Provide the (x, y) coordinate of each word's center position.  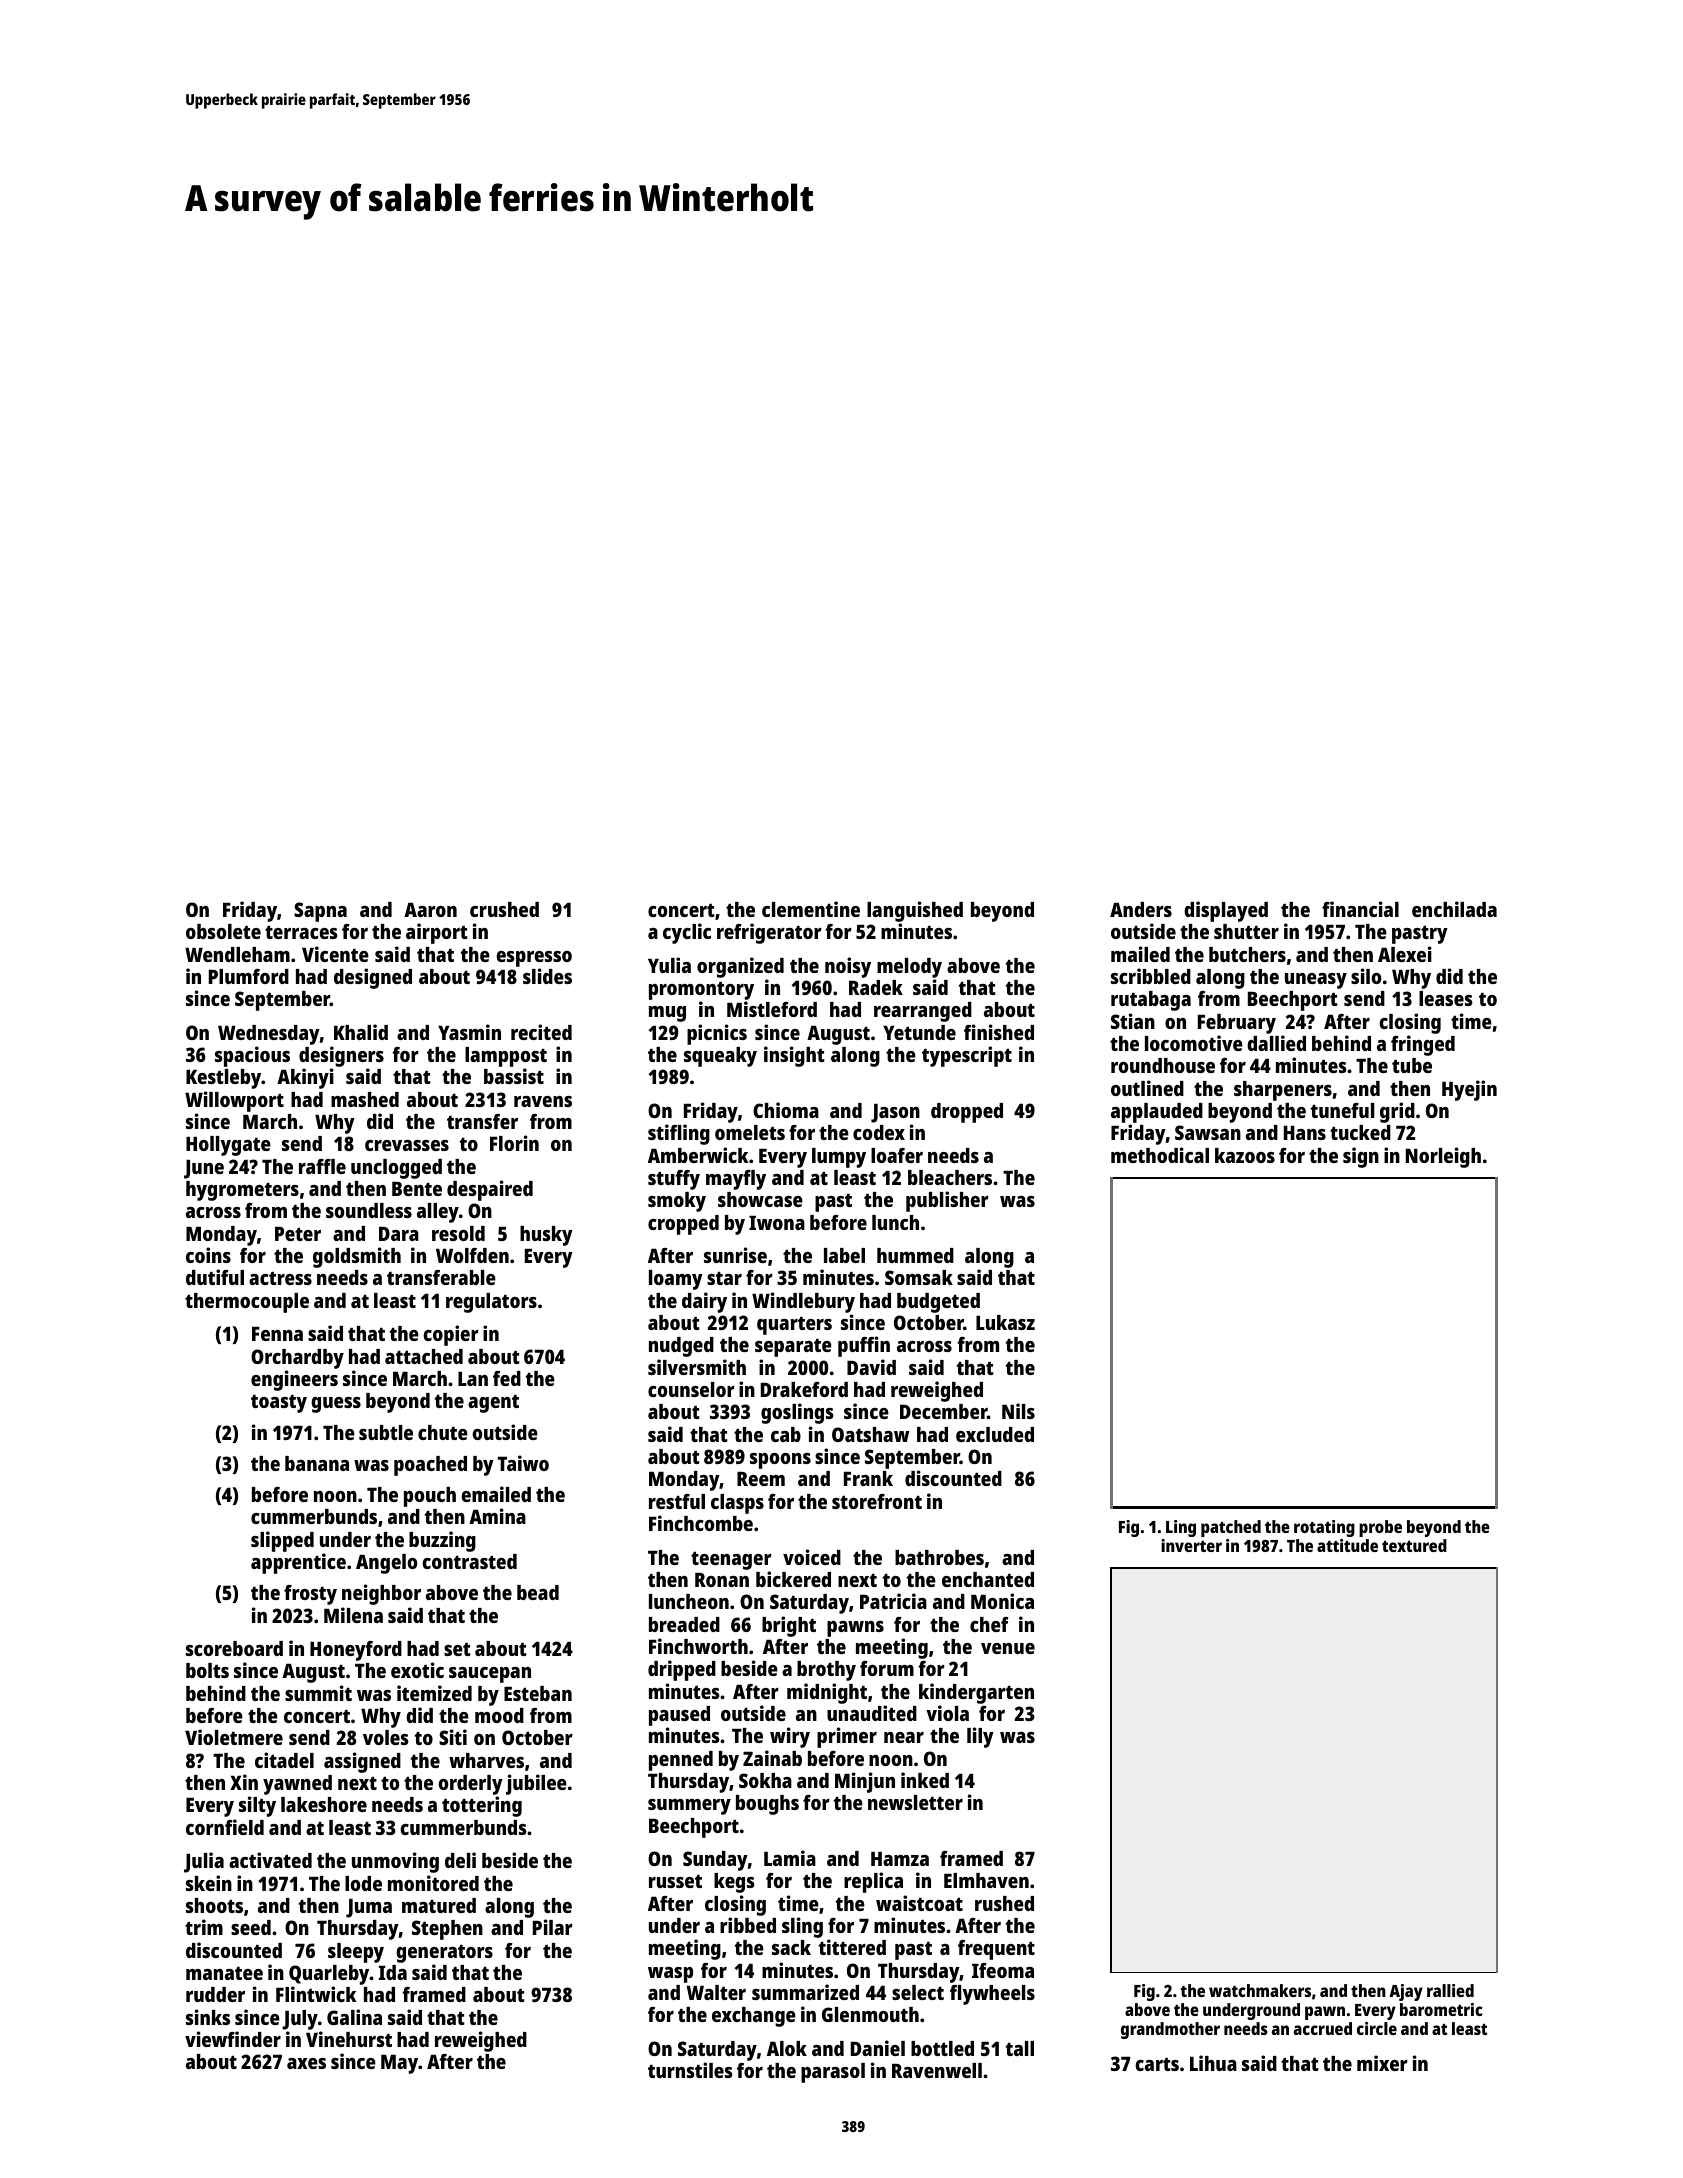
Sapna (320, 912)
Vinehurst (349, 2039)
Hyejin (1469, 1090)
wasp (670, 1975)
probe (1380, 1528)
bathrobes (939, 1557)
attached (424, 1356)
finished (999, 1032)
